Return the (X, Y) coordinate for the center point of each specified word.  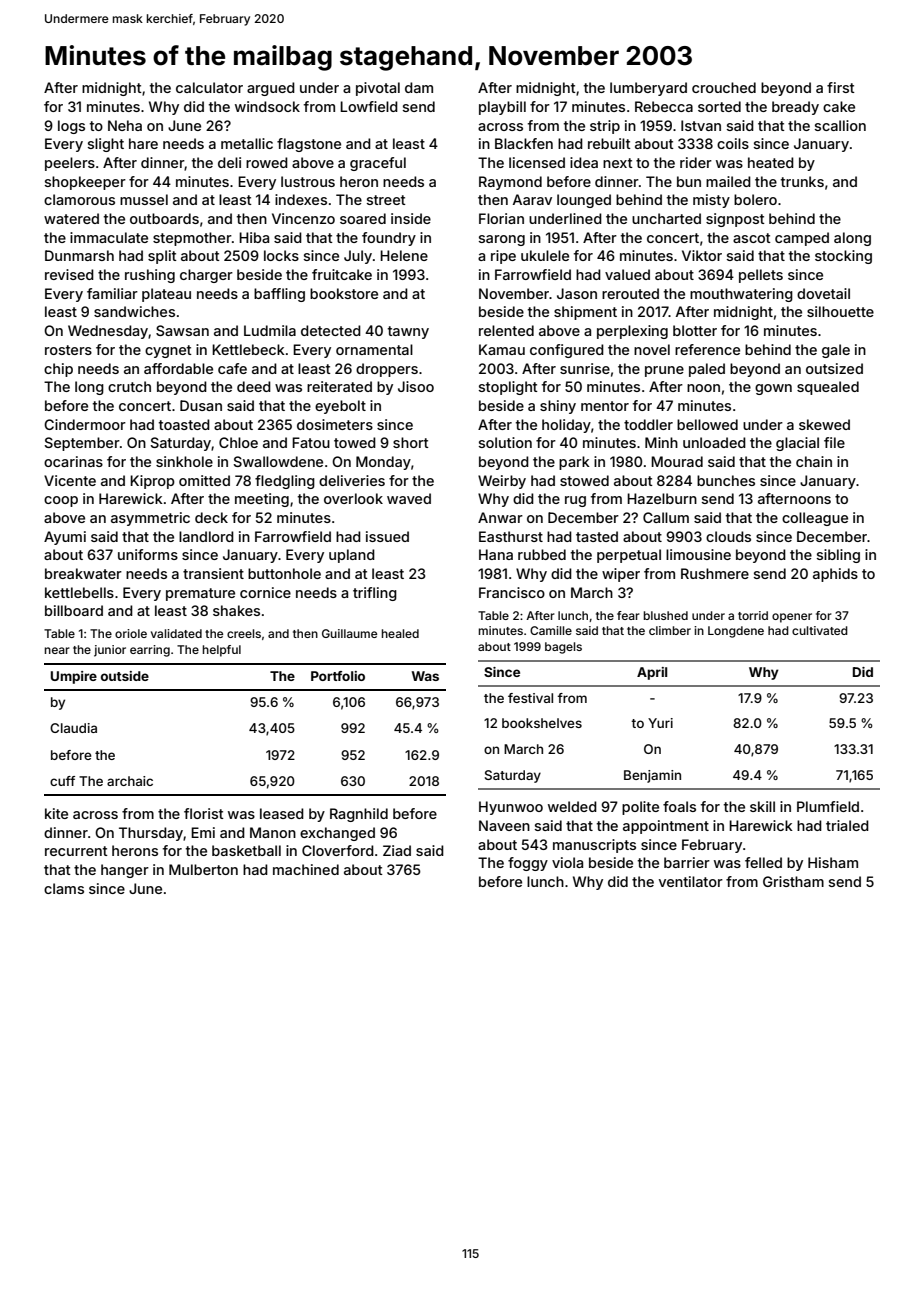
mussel (144, 199)
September (82, 444)
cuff (62, 781)
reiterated (339, 386)
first (841, 87)
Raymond (510, 183)
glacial (797, 444)
